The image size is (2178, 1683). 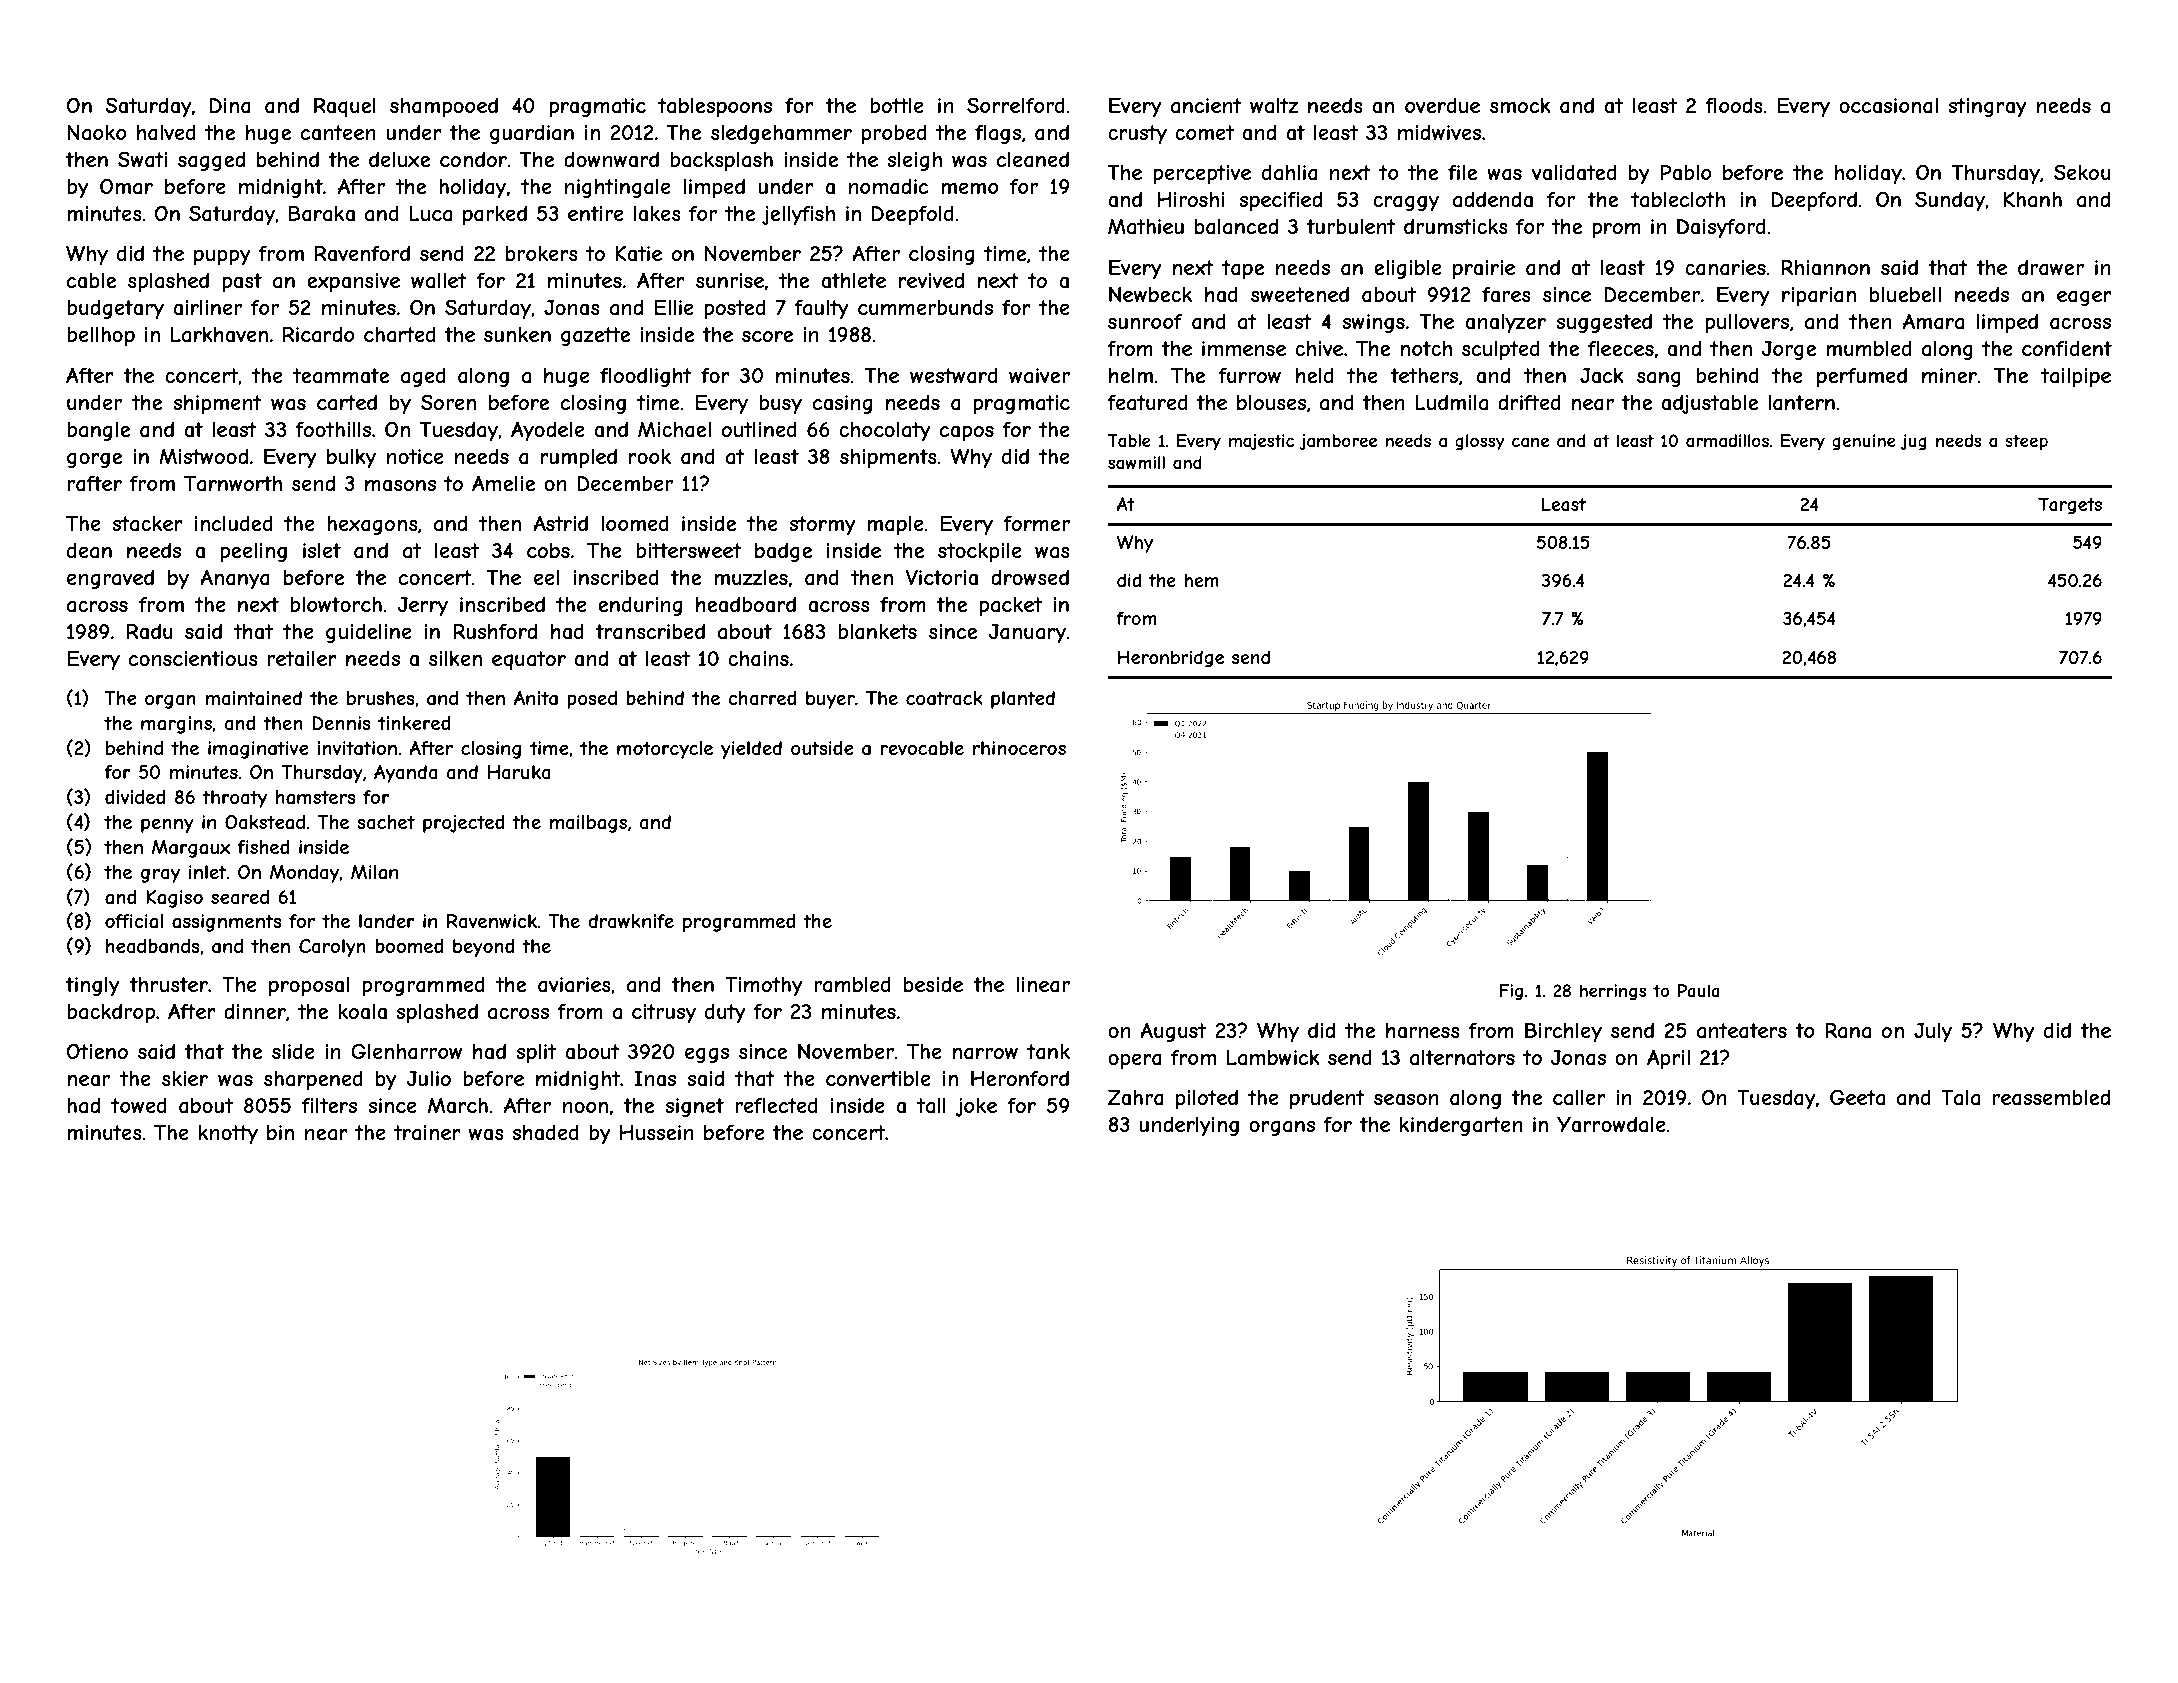 I want to click on Ayodele, so click(x=548, y=431).
